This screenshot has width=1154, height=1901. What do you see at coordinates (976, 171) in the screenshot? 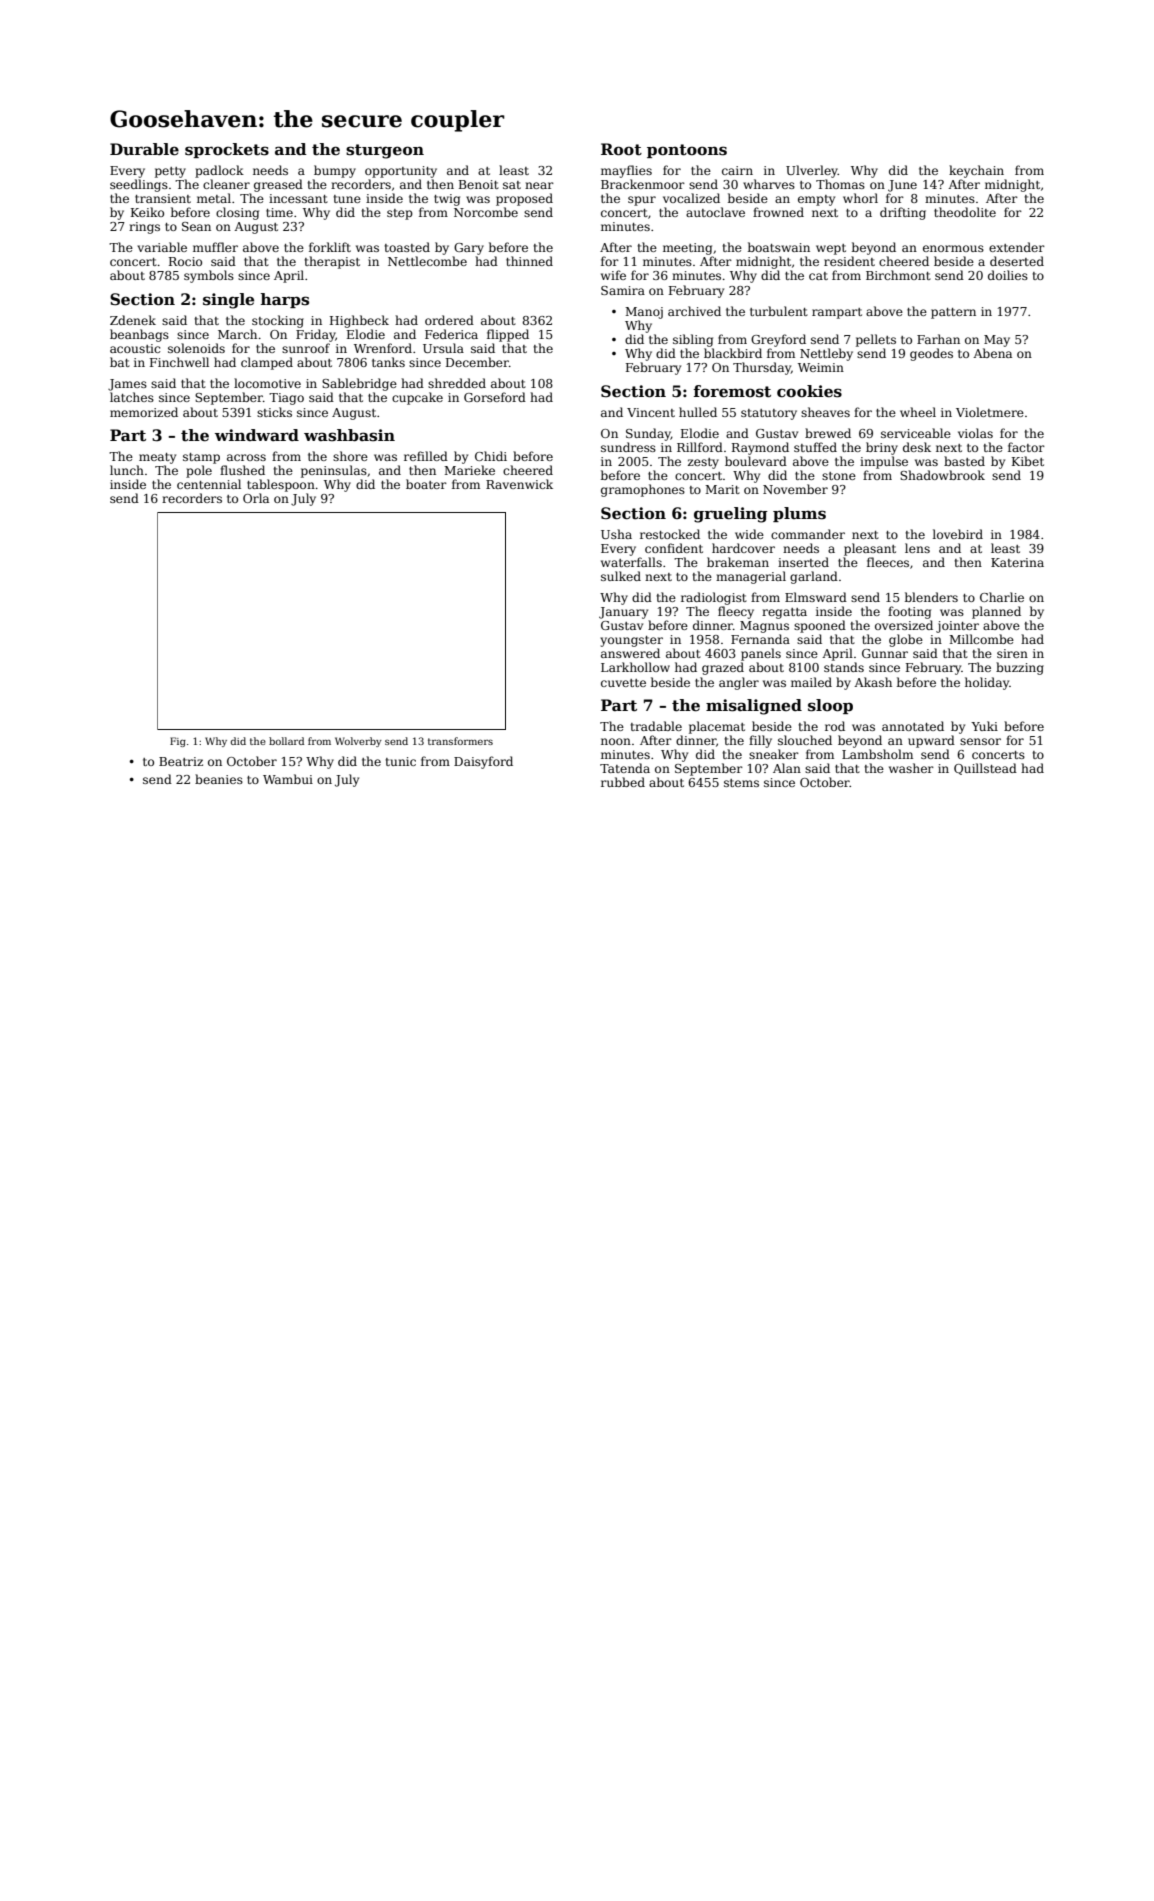
I see `keychain` at bounding box center [976, 171].
